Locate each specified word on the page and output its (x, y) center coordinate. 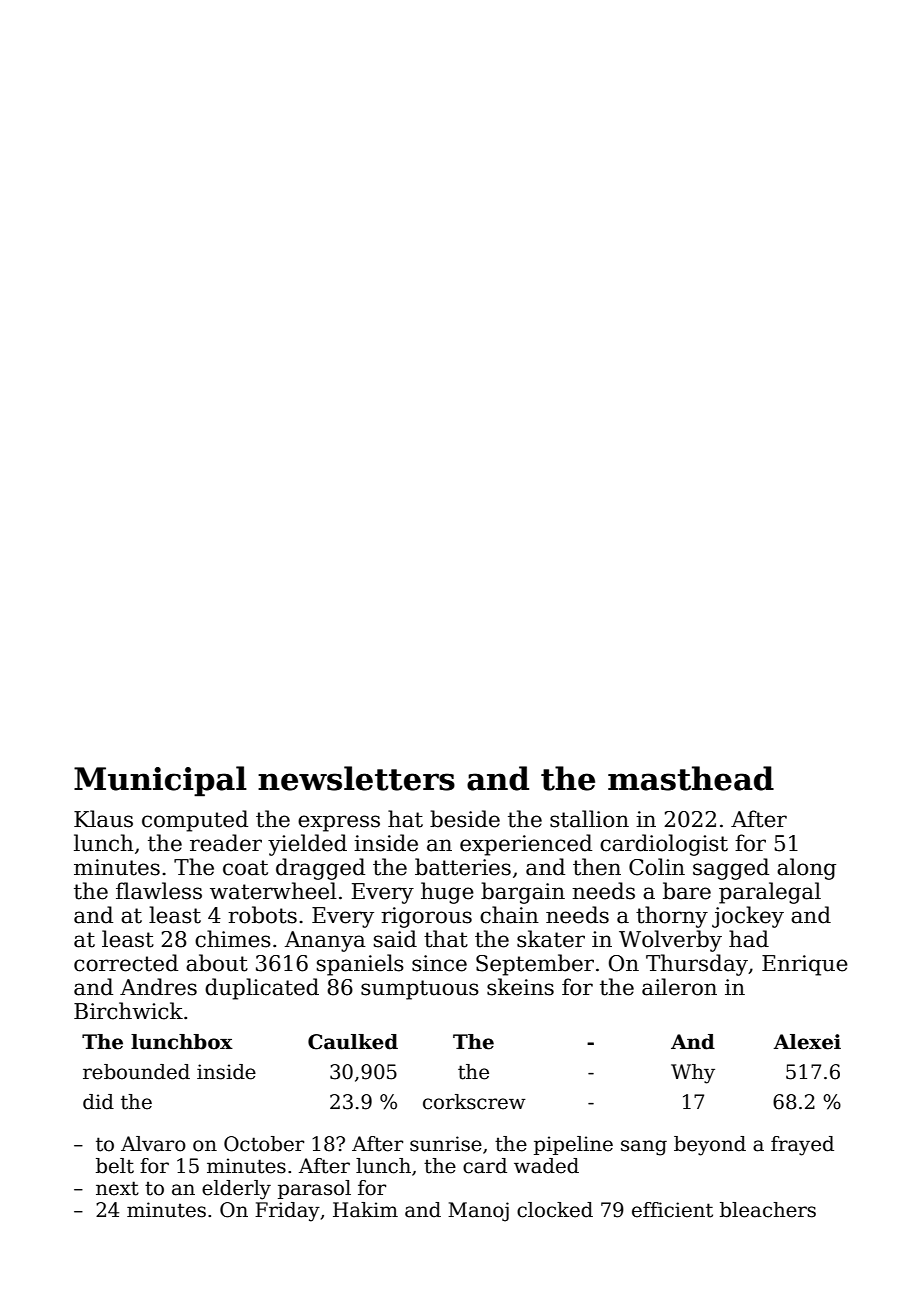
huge (447, 893)
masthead (691, 778)
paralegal (770, 893)
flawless (159, 891)
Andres (158, 987)
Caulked (353, 1042)
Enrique (805, 965)
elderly (236, 1190)
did (98, 1102)
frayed (802, 1146)
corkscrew (474, 1102)
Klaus (103, 819)
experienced (526, 845)
